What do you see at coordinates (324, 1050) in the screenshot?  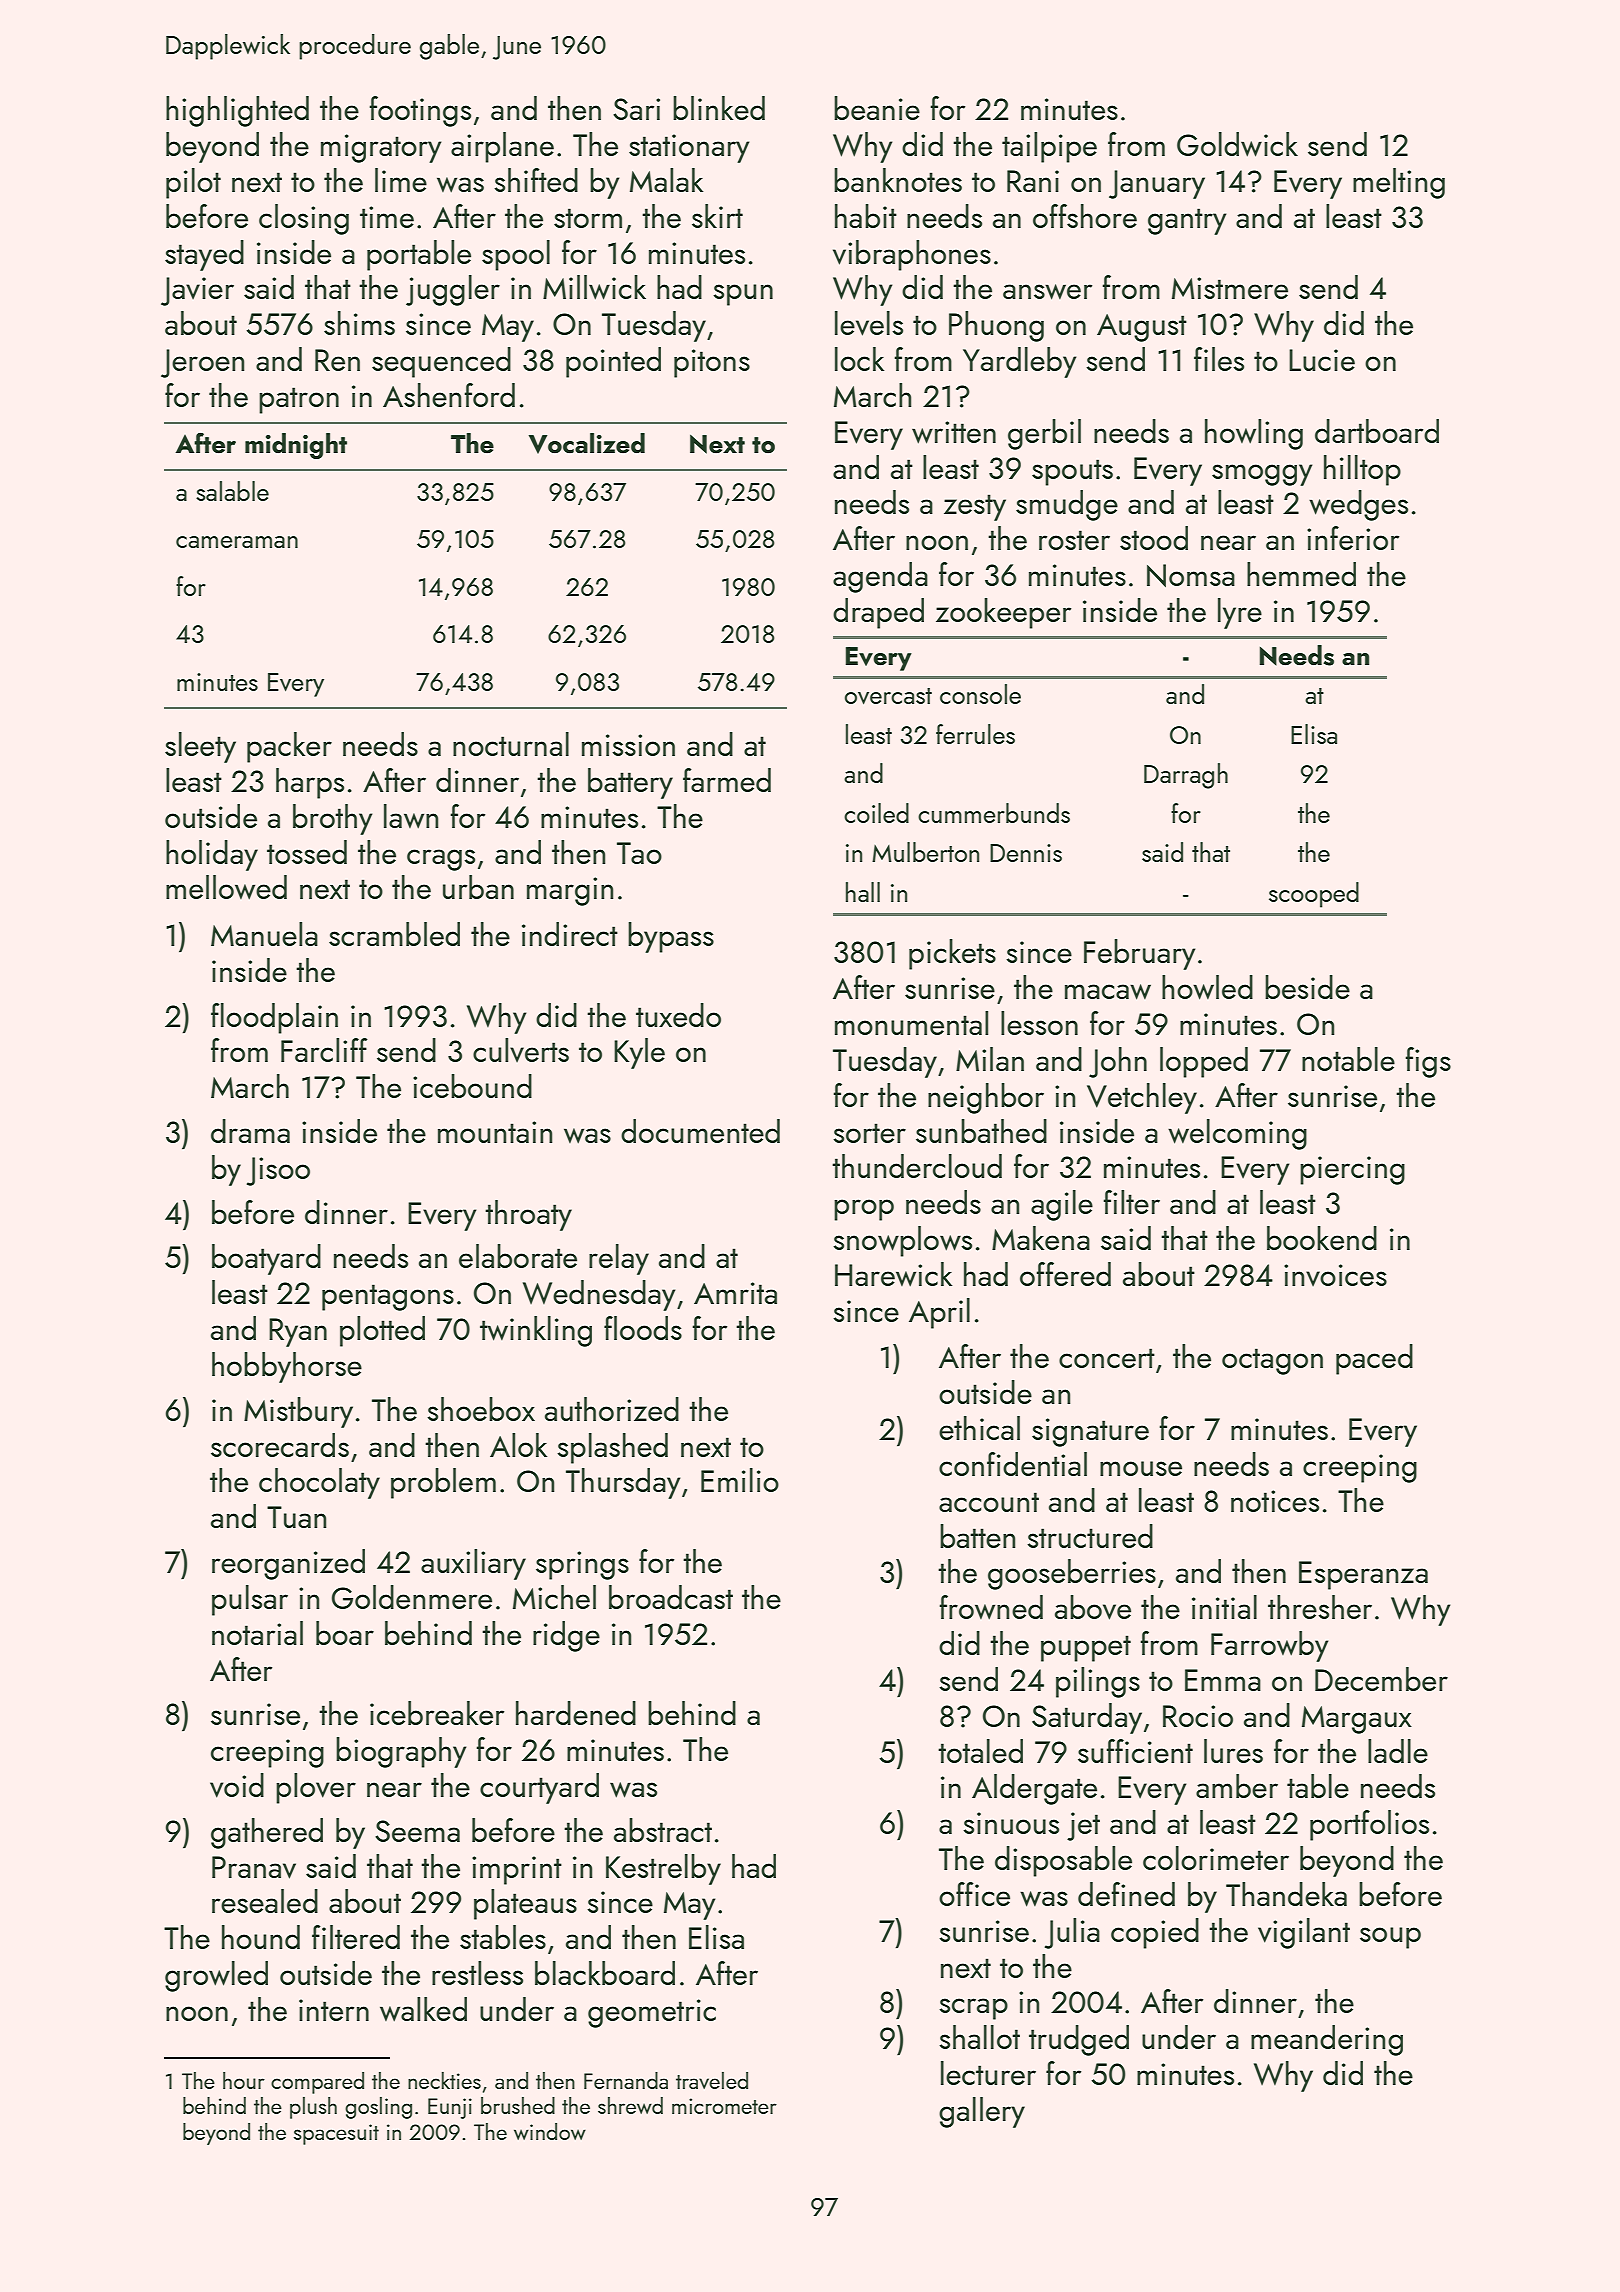 I see `Farcliff` at bounding box center [324, 1050].
